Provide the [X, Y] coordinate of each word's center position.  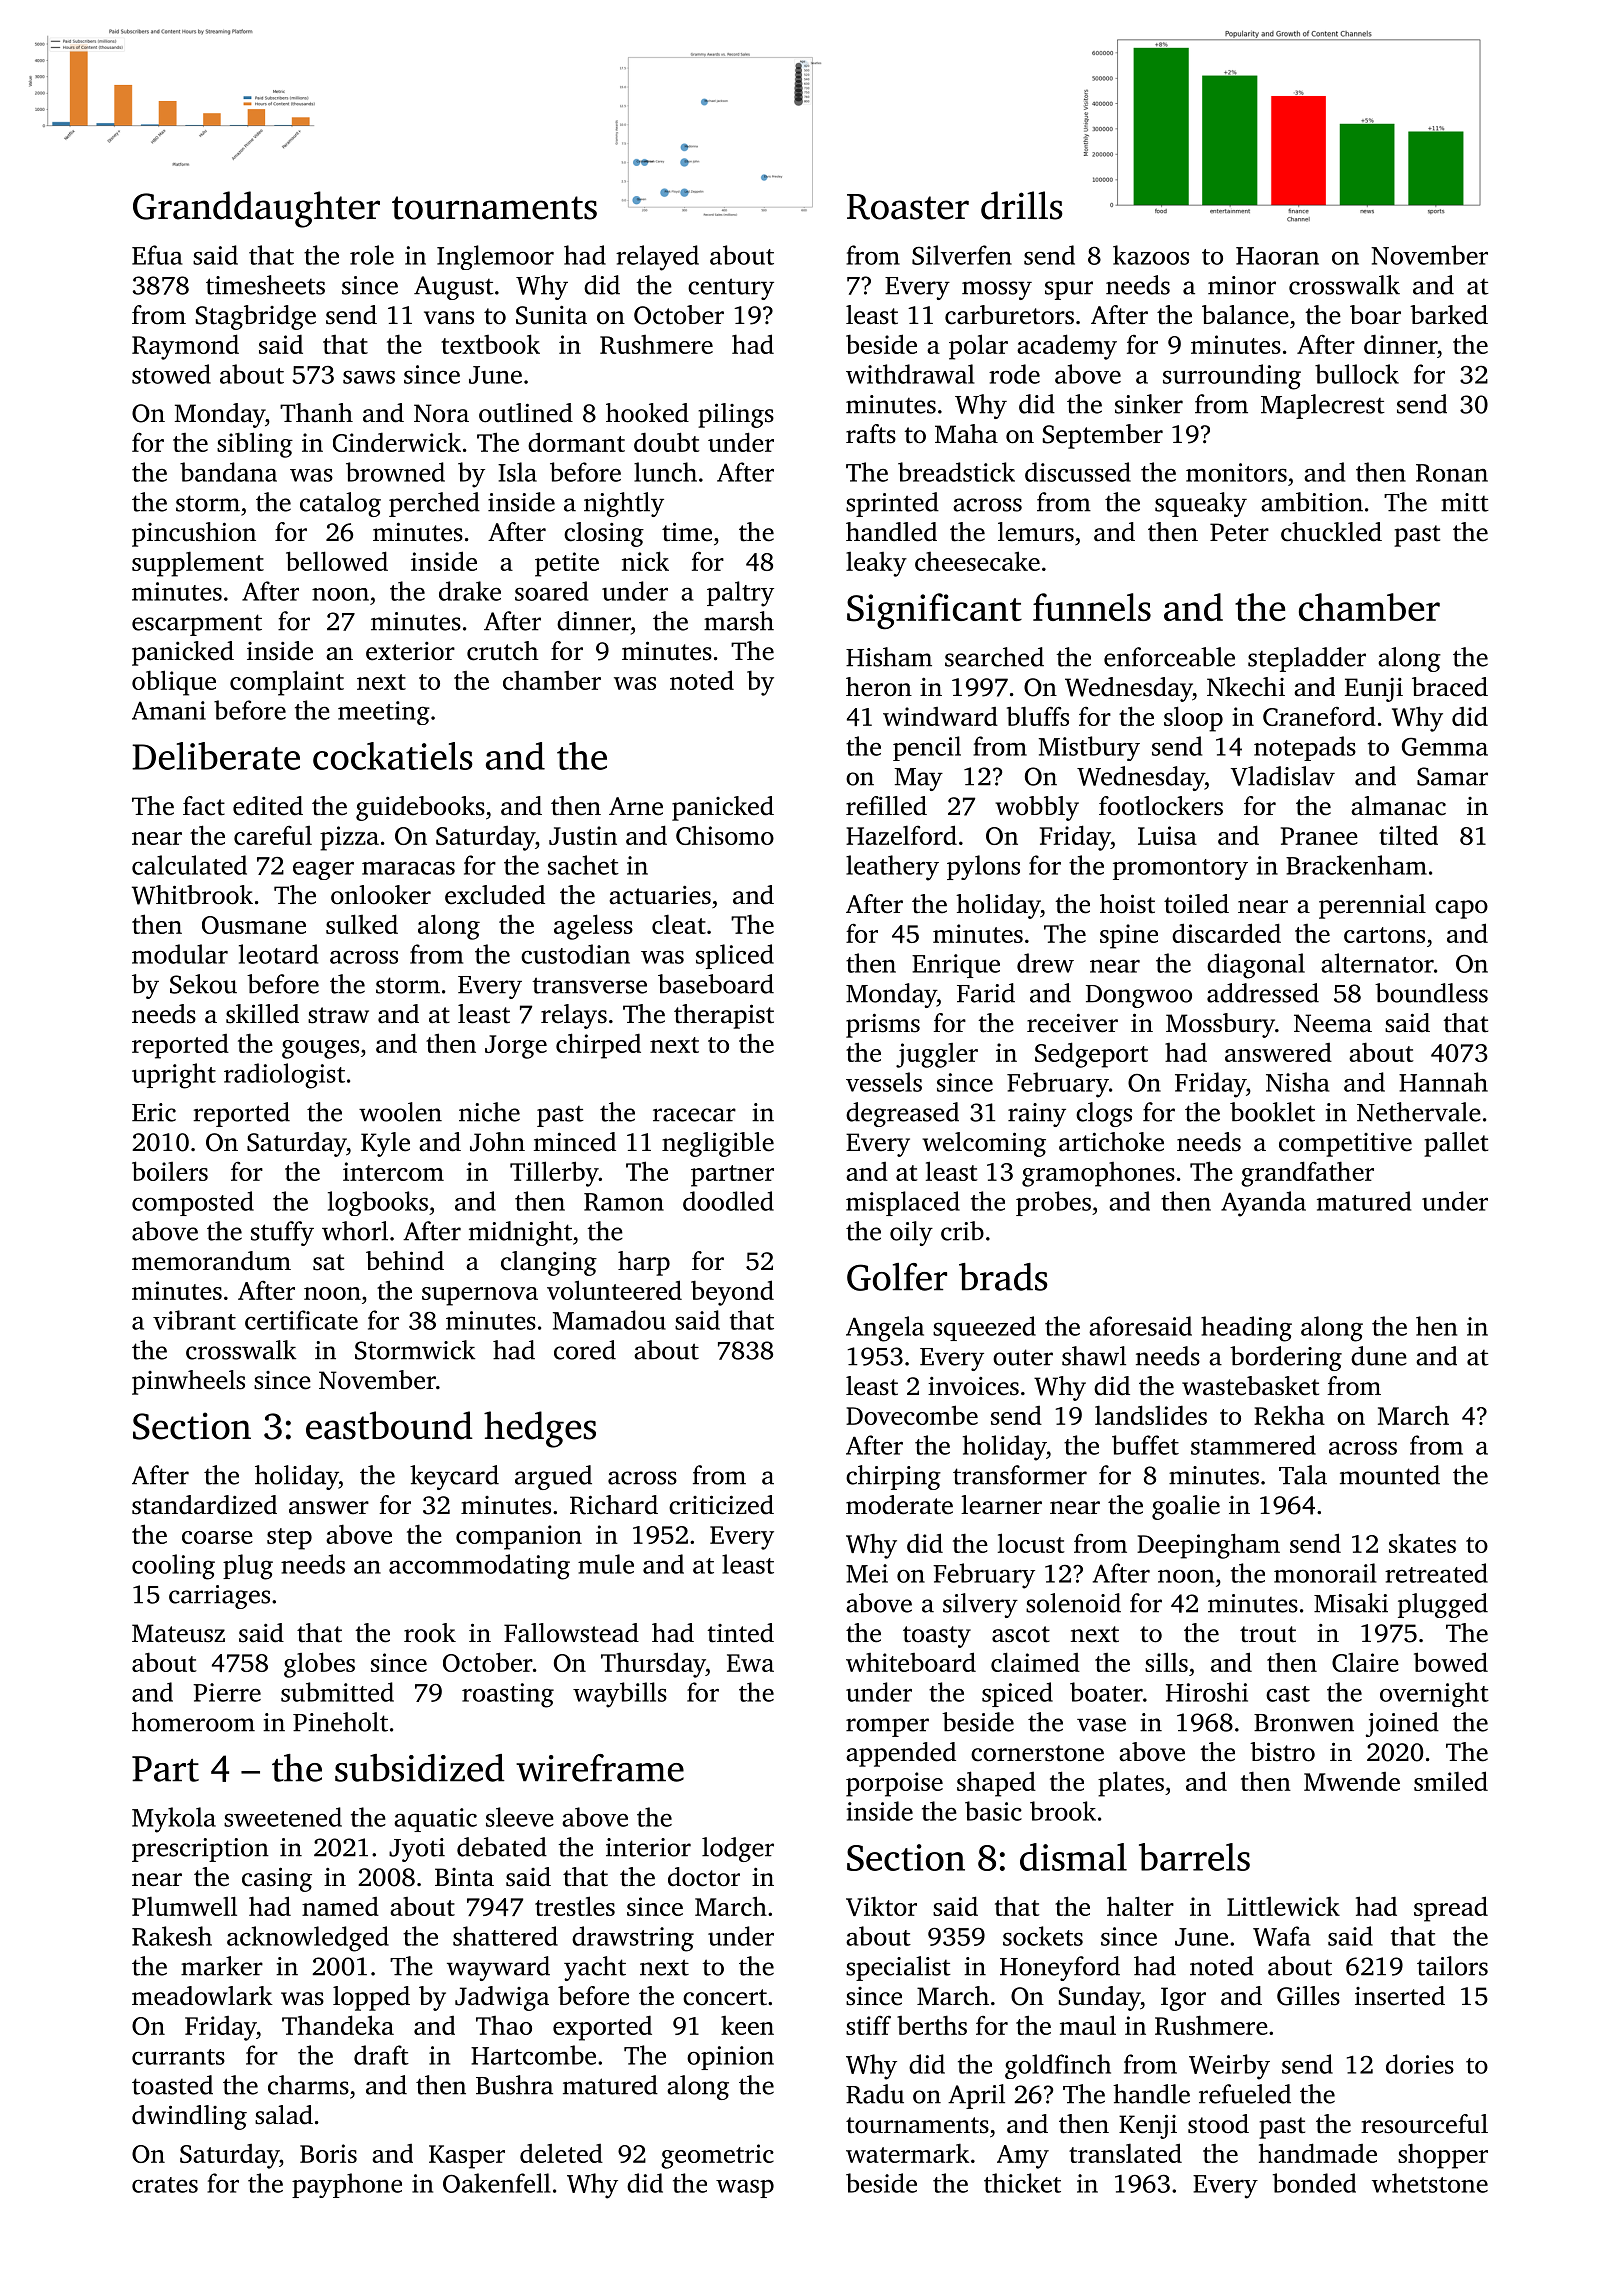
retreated [1436, 1573]
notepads [1305, 748]
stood [1218, 2124]
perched [434, 504]
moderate [899, 1505]
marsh [739, 621]
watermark [907, 2153]
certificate [301, 1320]
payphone [347, 2185]
